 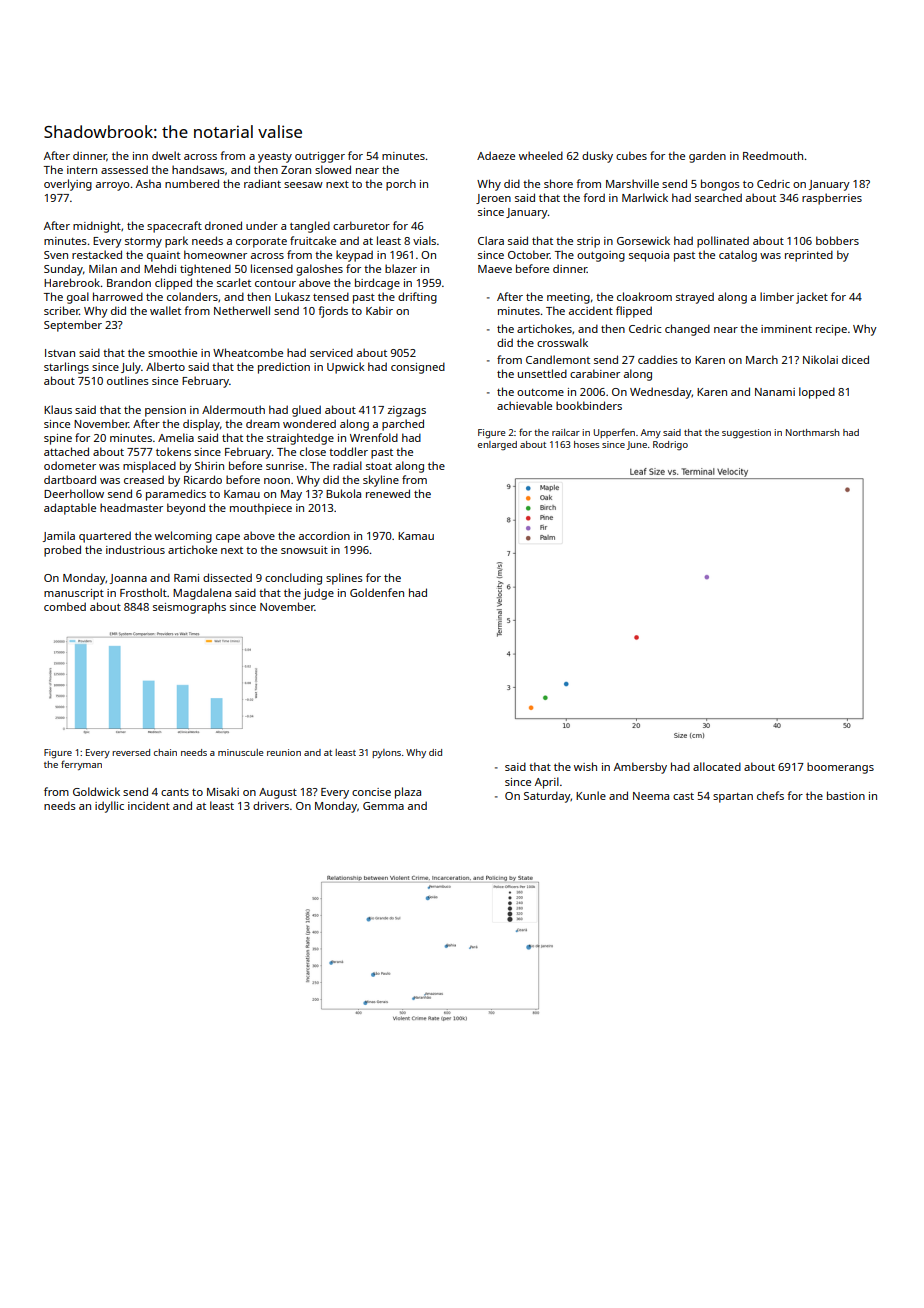 I want to click on Northmarsh, so click(x=812, y=432).
